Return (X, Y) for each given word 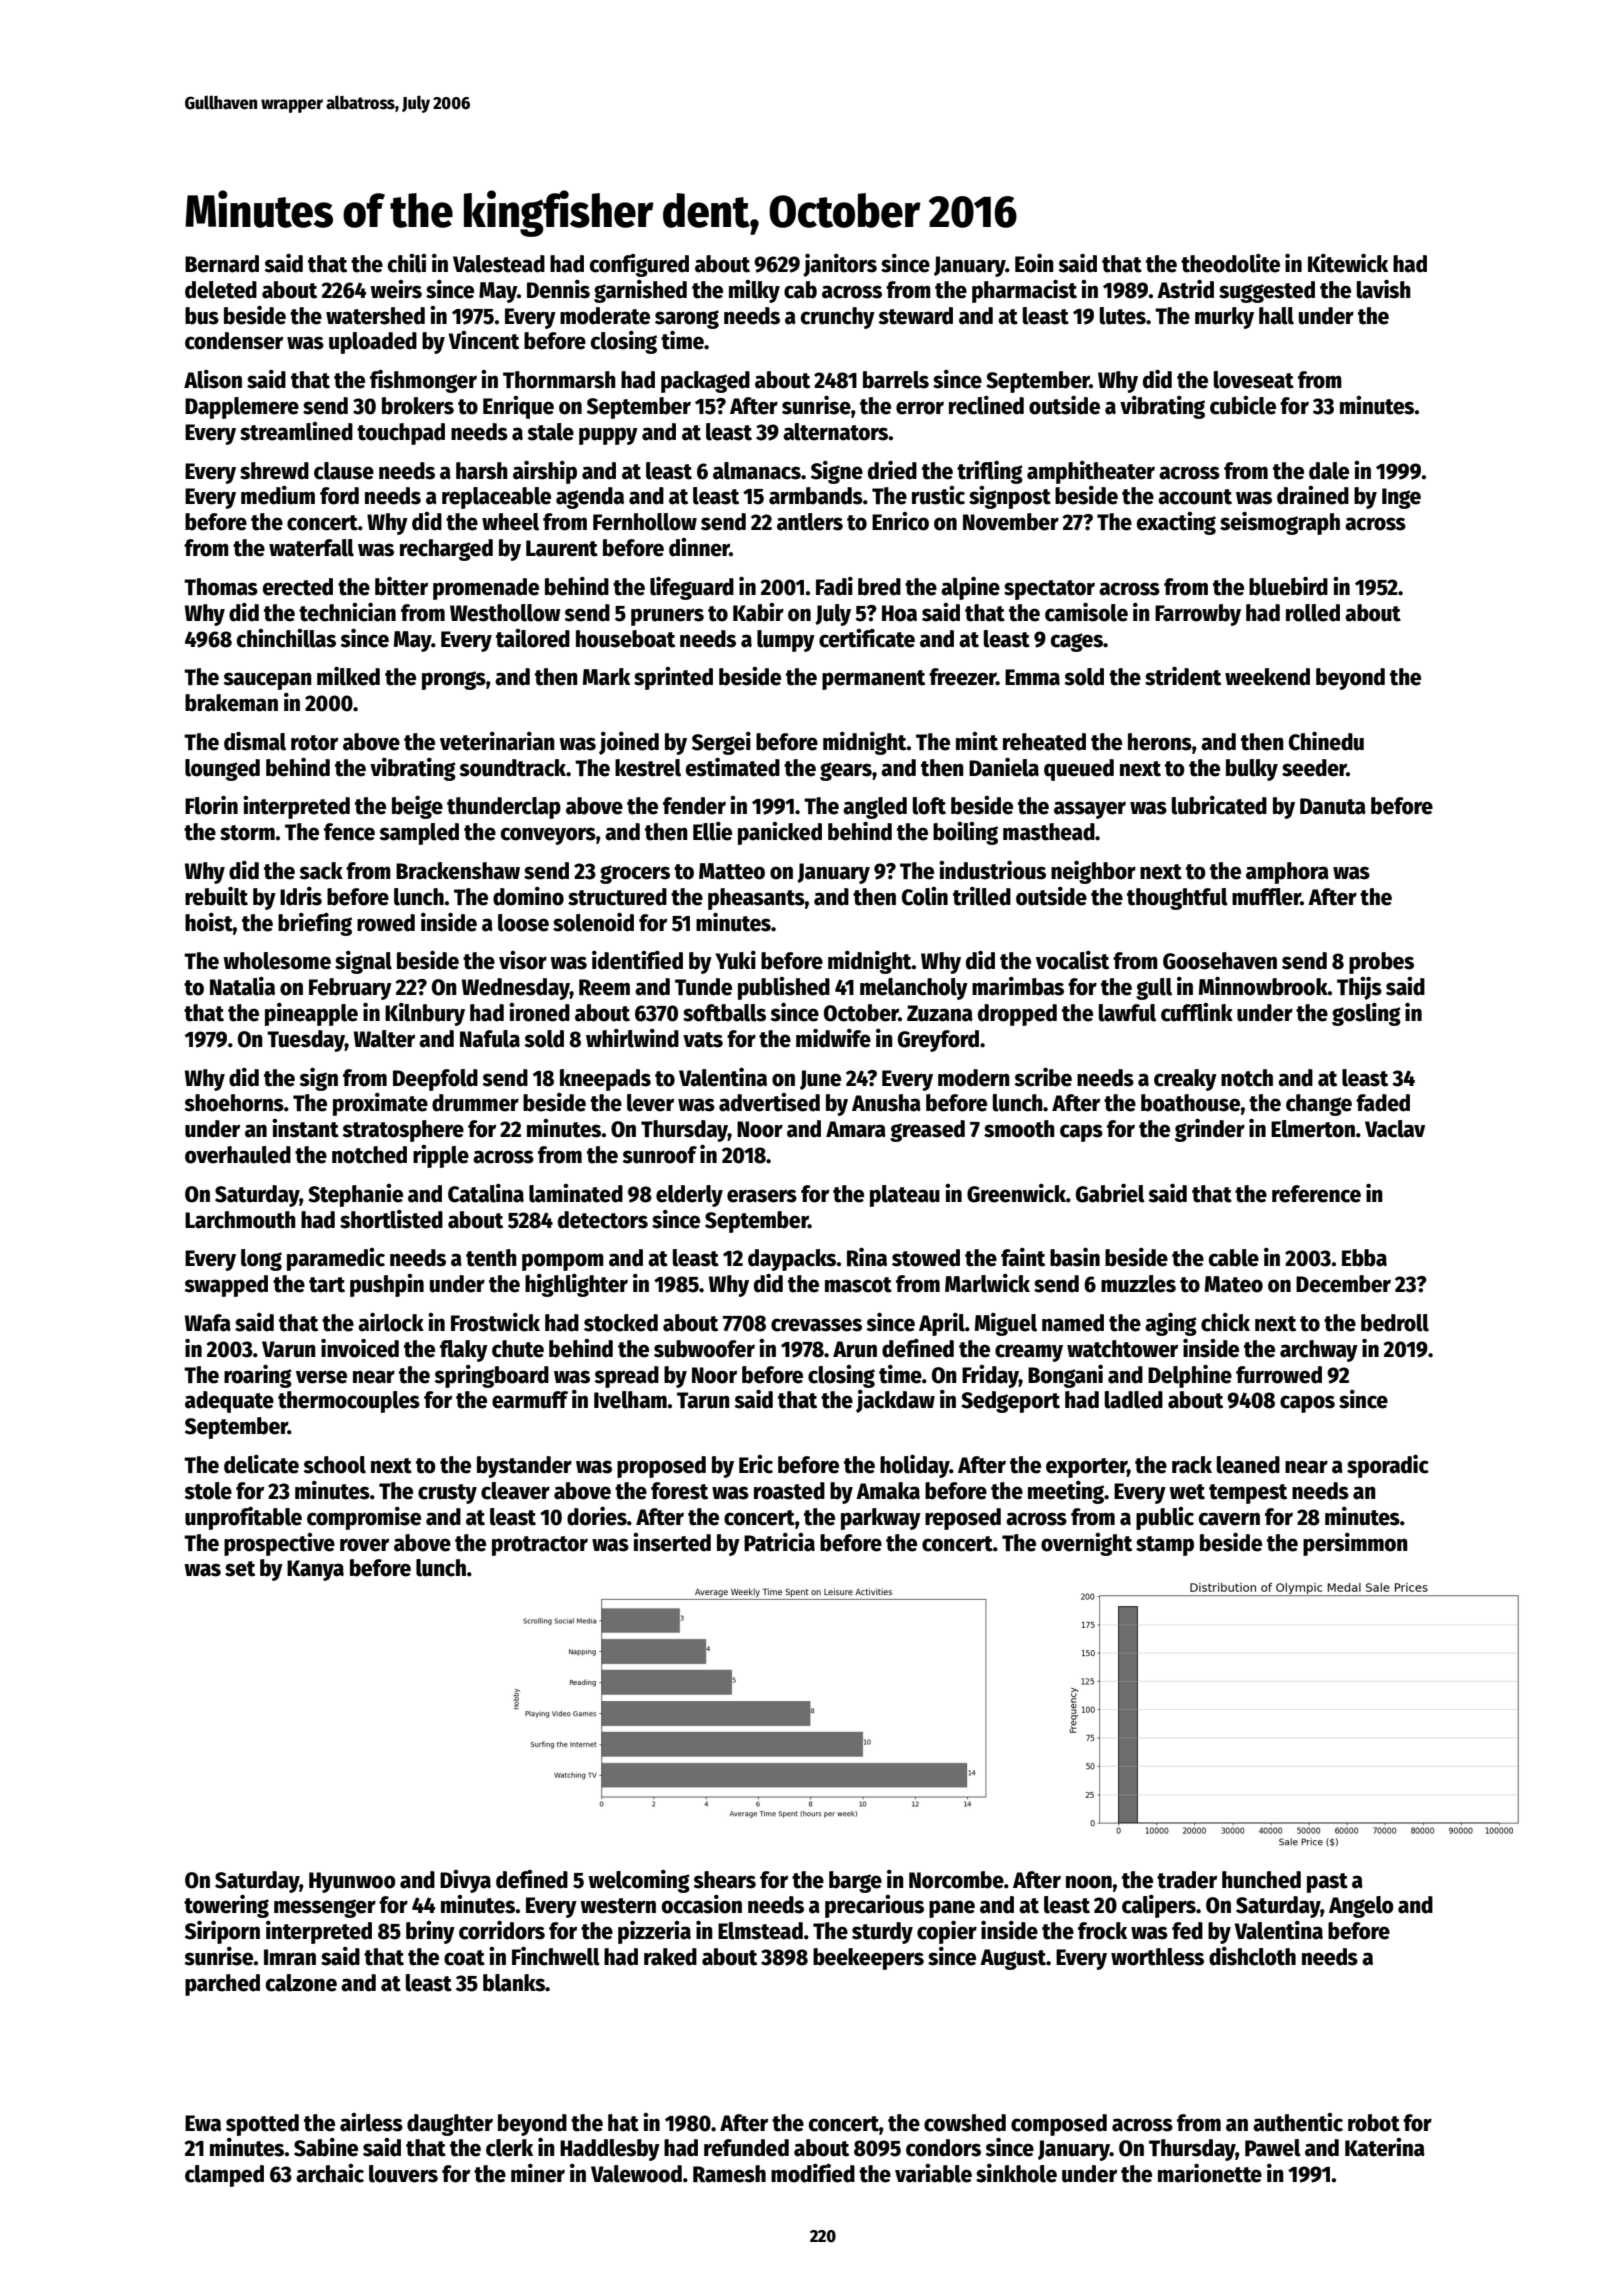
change (1319, 1105)
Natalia (242, 986)
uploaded (373, 343)
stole (208, 1491)
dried (892, 470)
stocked (621, 1323)
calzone (301, 1983)
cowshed (965, 2123)
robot (1374, 2123)
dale (1329, 471)
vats (703, 1040)
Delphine (1190, 1376)
